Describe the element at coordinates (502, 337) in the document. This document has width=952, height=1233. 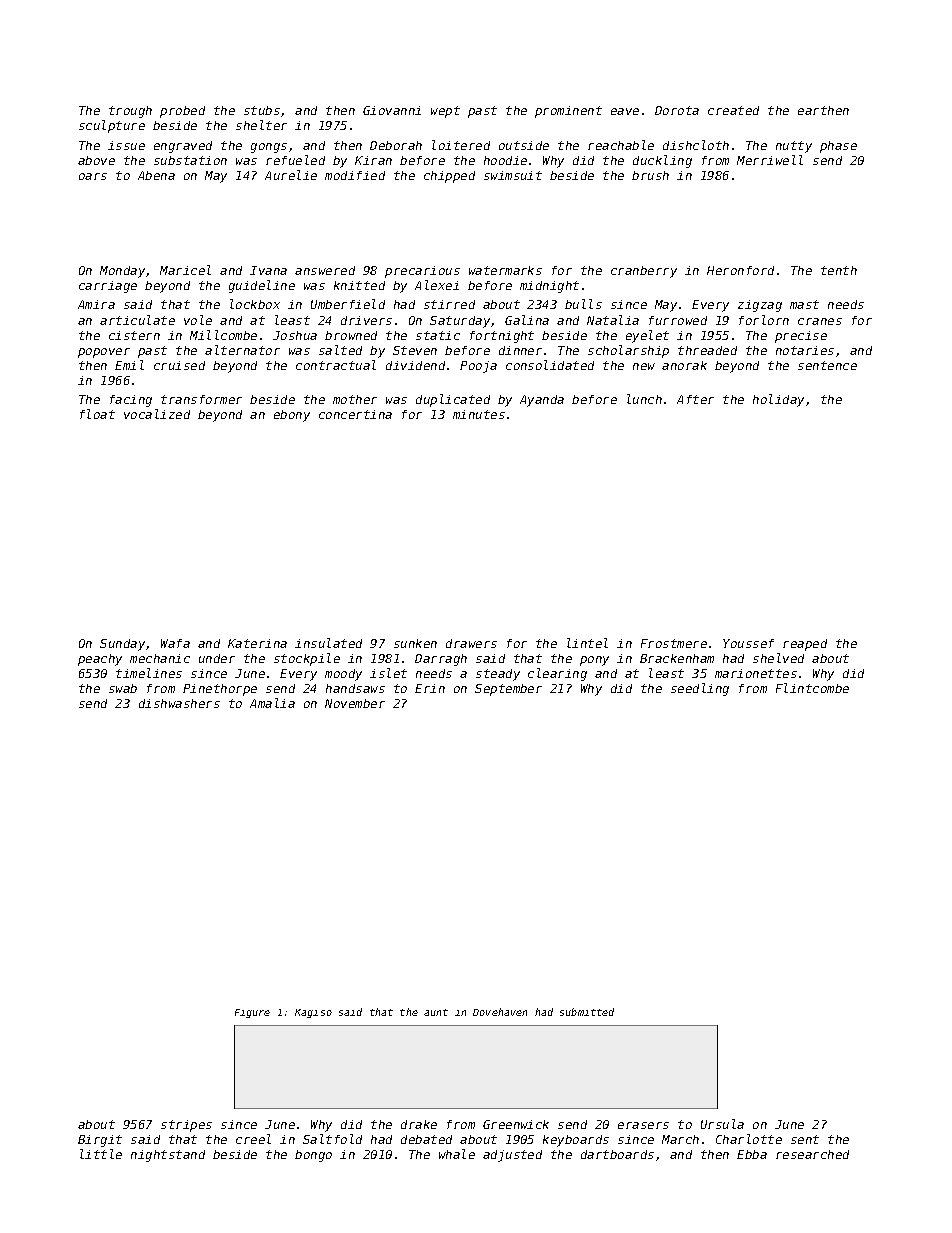
I see `fortnight` at that location.
